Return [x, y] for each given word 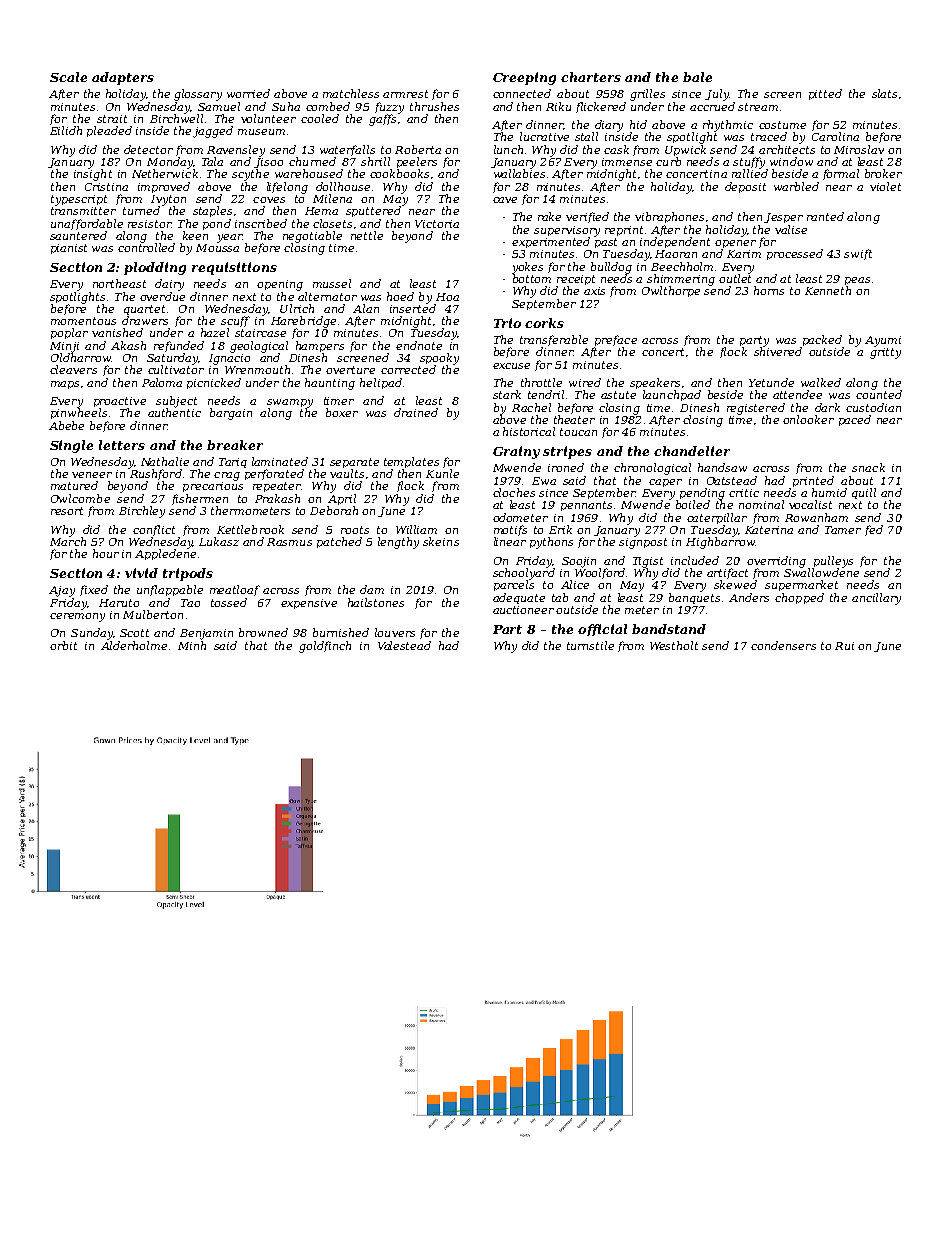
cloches [514, 492]
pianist [69, 249]
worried [248, 93]
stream [758, 107]
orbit [63, 645]
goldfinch [325, 647]
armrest [405, 94]
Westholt [674, 645]
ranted [825, 216]
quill [864, 493]
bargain [231, 414]
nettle [367, 235]
